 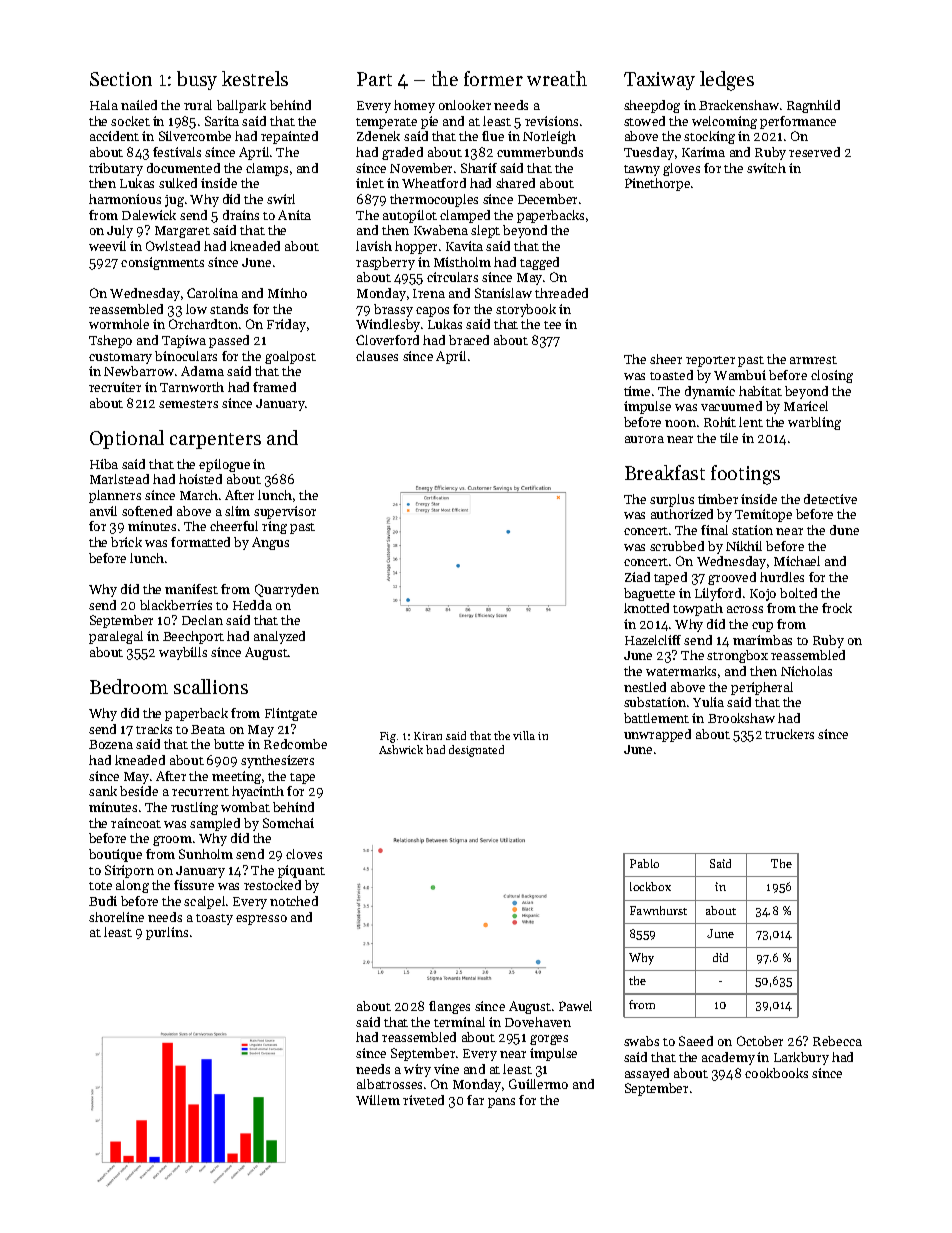 What do you see at coordinates (728, 1058) in the image?
I see `academy` at bounding box center [728, 1058].
